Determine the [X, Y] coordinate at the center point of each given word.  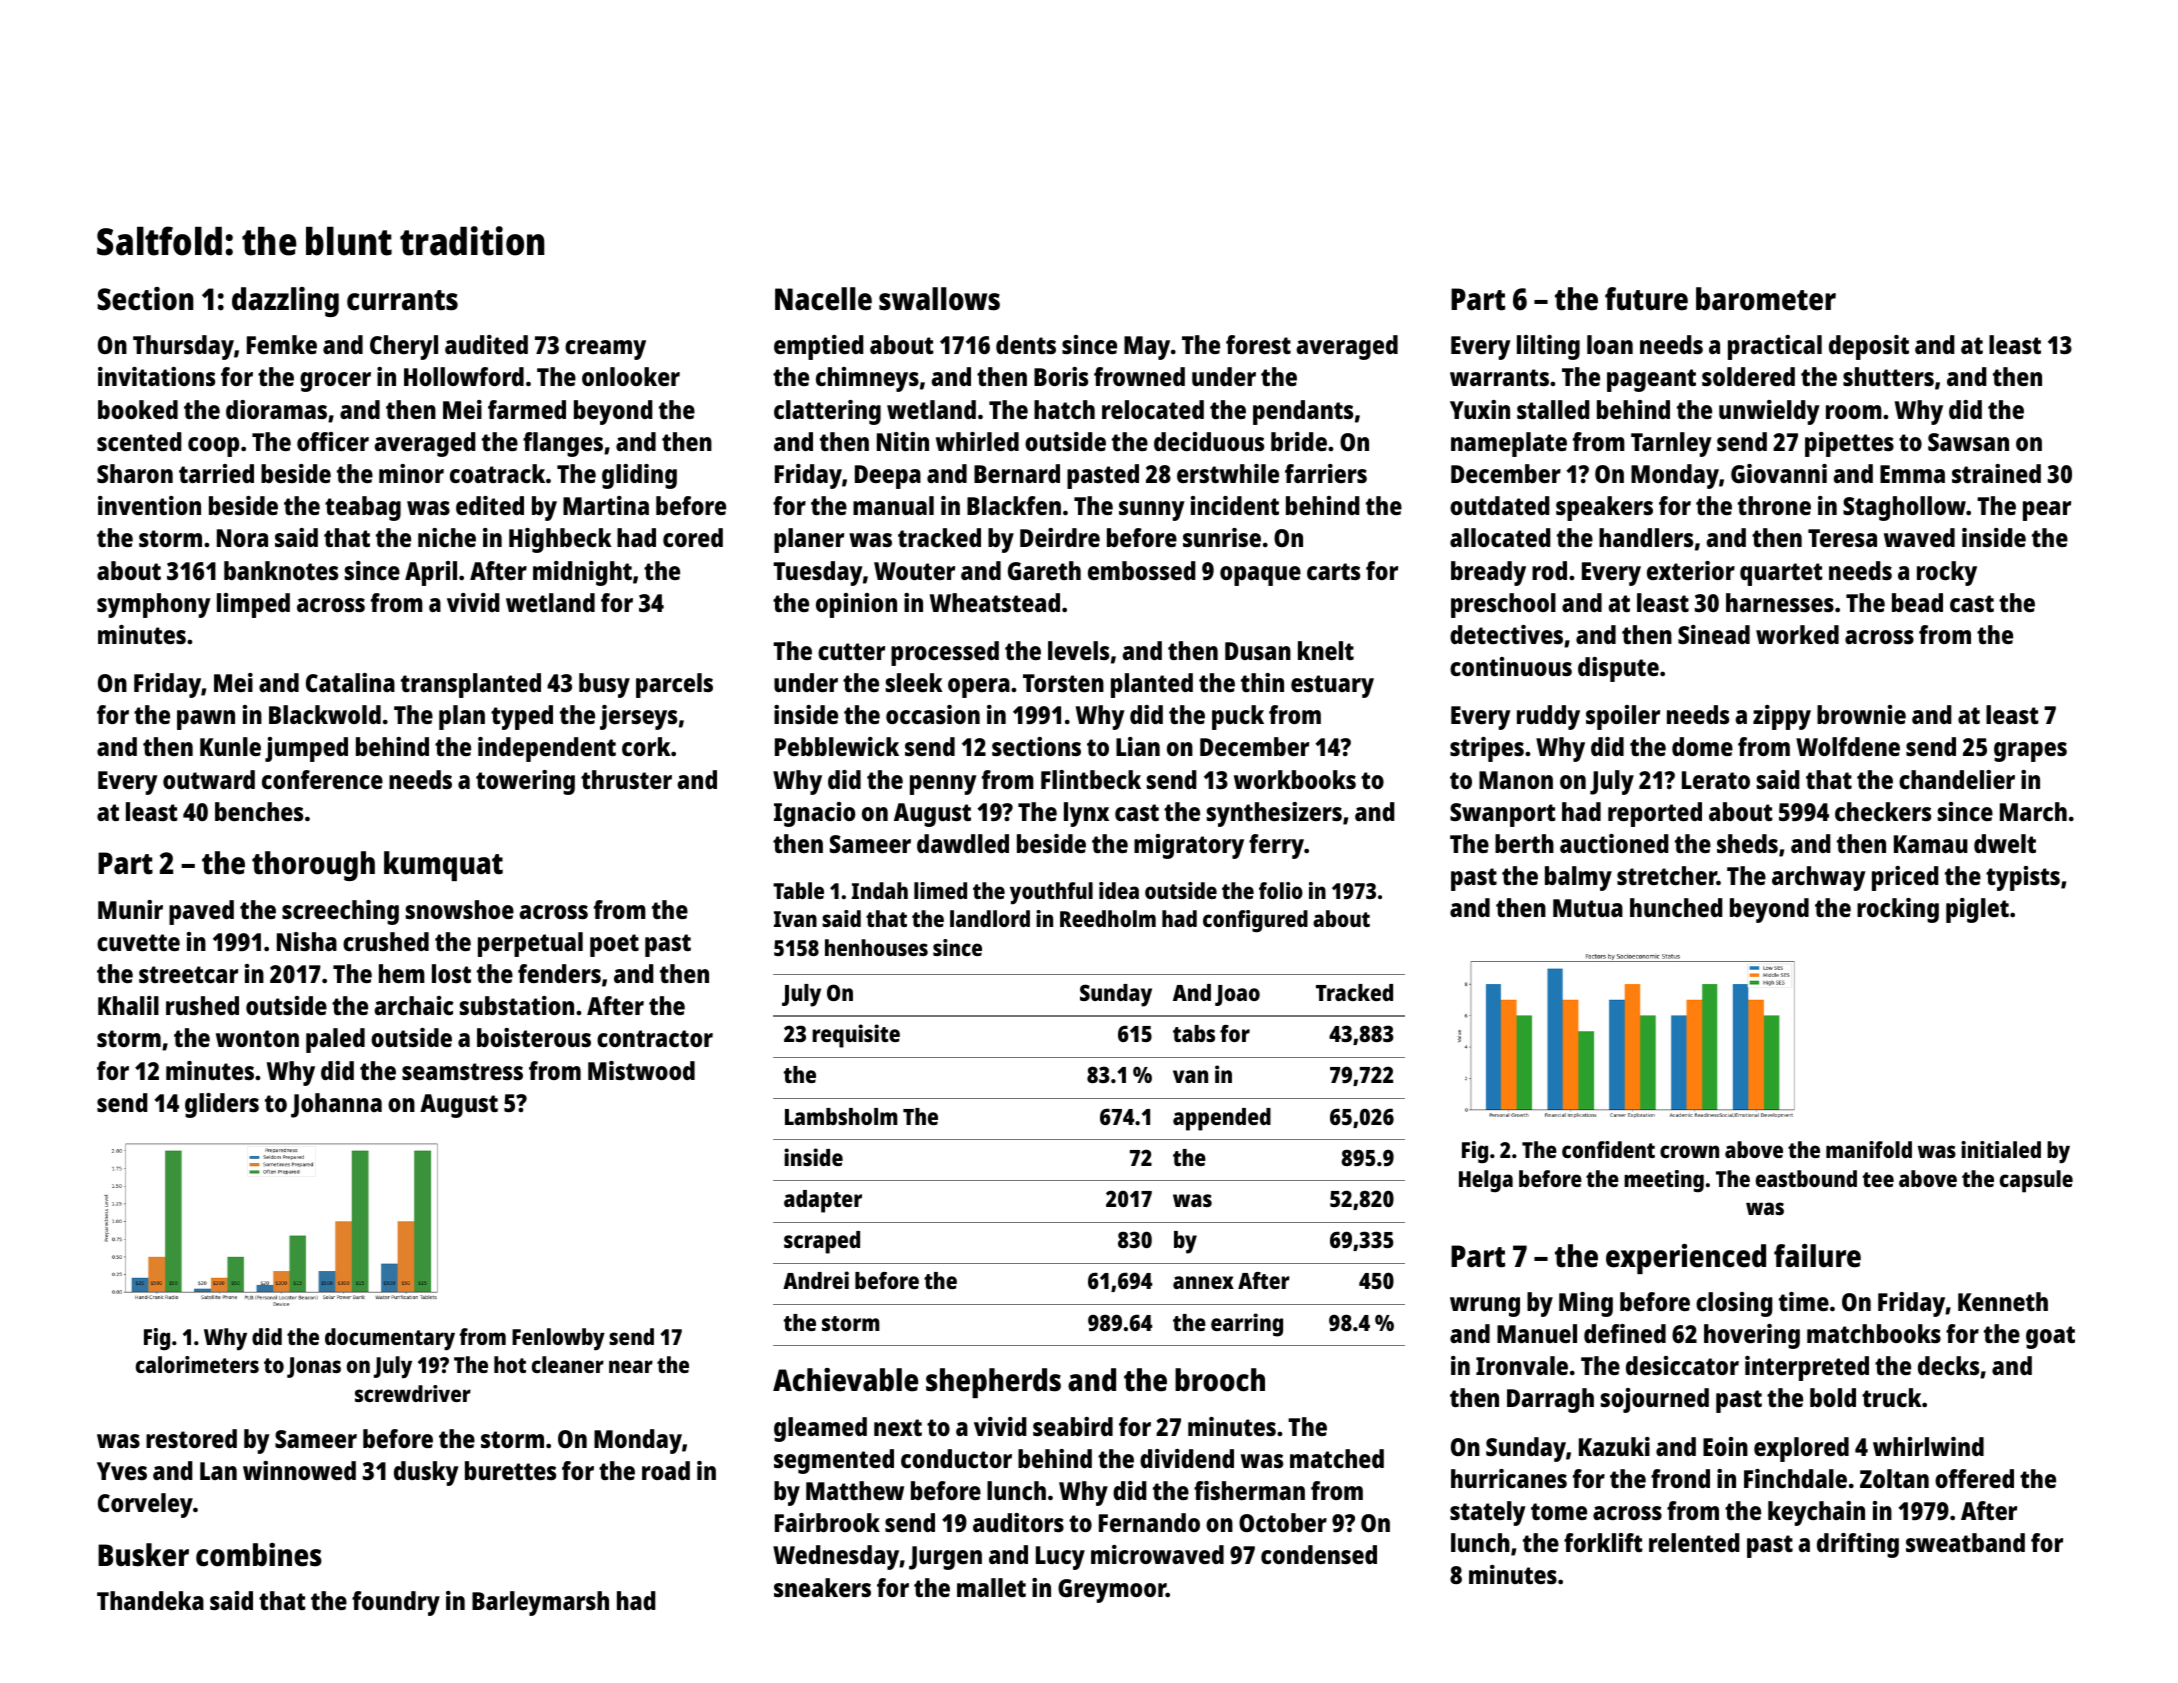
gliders [222, 1105]
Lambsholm [841, 1116]
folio [1281, 890]
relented [1694, 1542]
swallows [939, 299]
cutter [851, 651]
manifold [1869, 1149]
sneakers [822, 1587]
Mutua [1588, 908]
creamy [605, 350]
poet [614, 945]
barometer [1766, 299]
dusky [426, 1473]
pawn [206, 720]
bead [1917, 602]
